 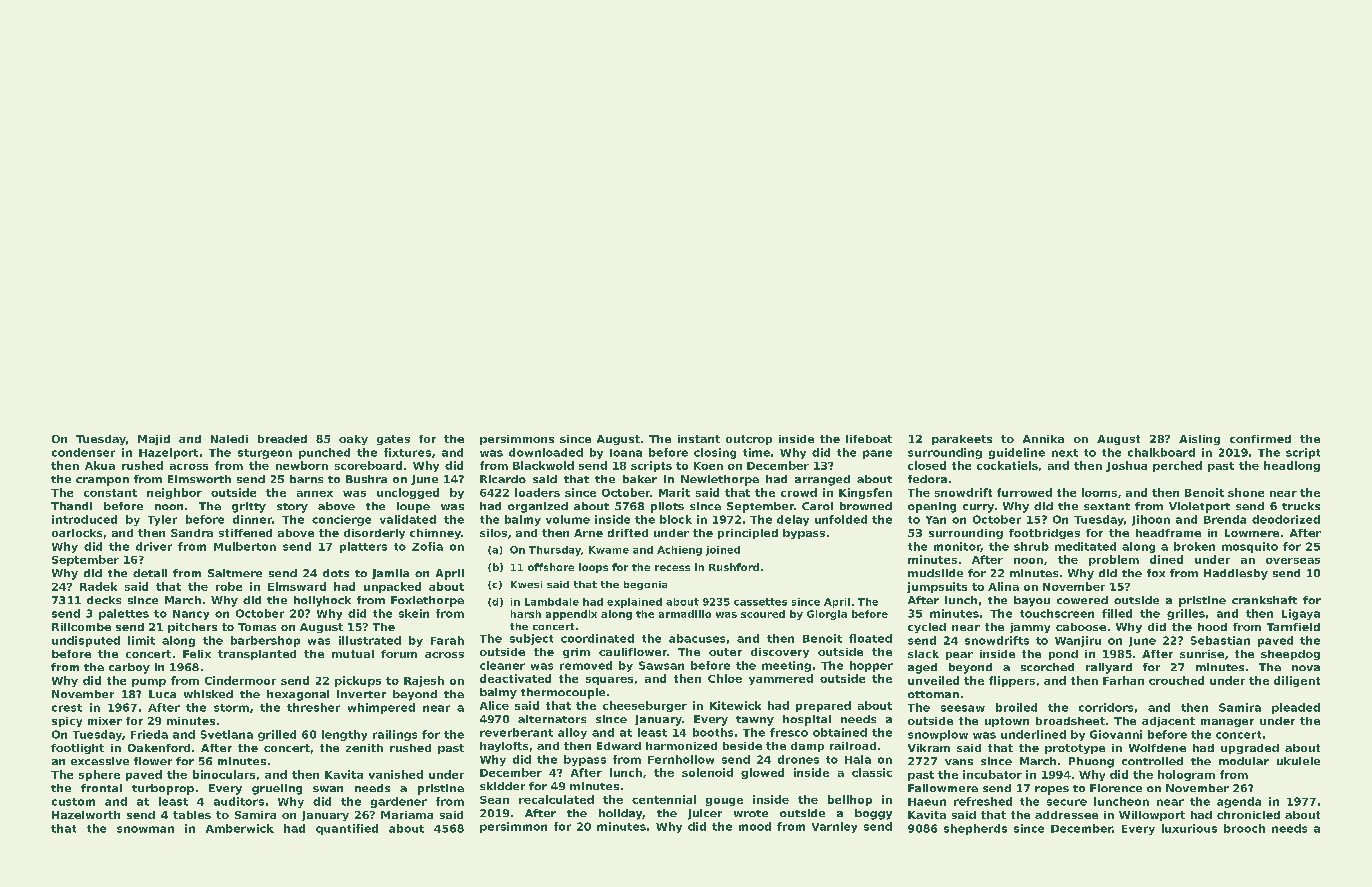 I want to click on upgraded, so click(x=1250, y=749).
